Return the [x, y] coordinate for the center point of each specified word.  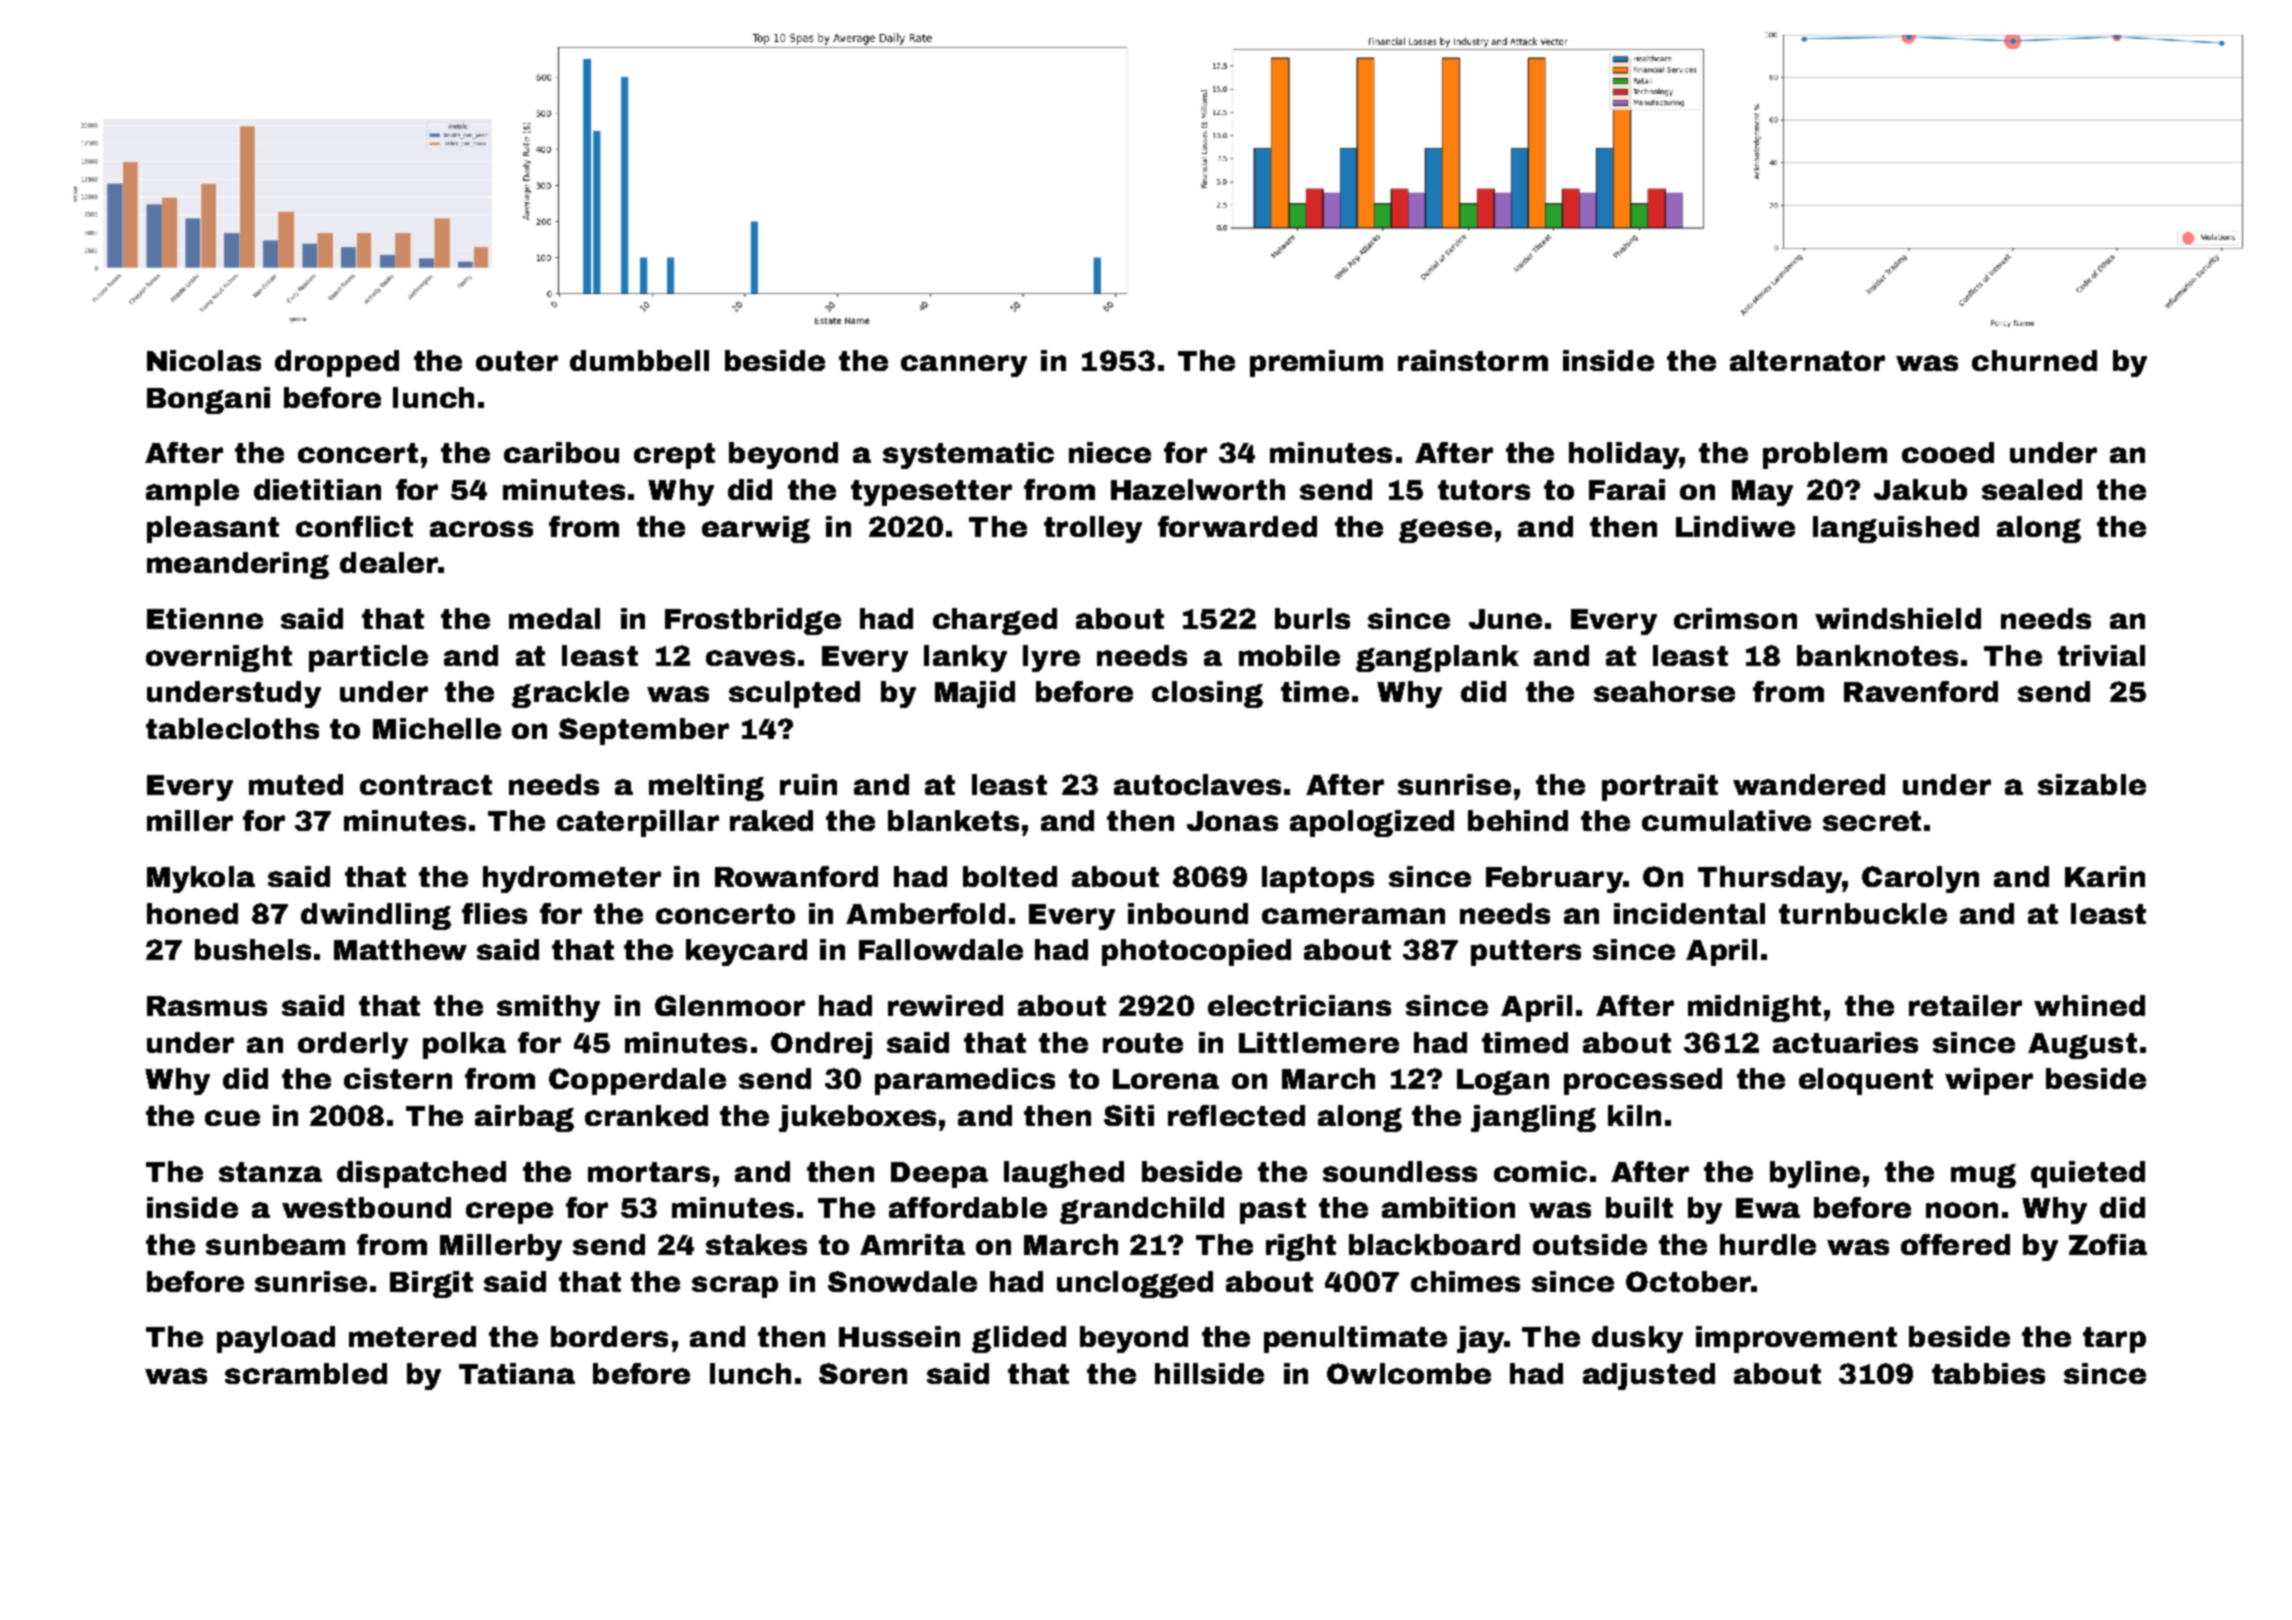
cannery [964, 366]
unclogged [1135, 1284]
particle [368, 658]
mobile [1289, 655]
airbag [524, 1118]
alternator [1807, 360]
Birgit [431, 1284]
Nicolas [204, 360]
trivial [2101, 655]
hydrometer [572, 879]
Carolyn [1920, 879]
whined [2089, 1005]
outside [1590, 1244]
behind [1518, 820]
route [1143, 1043]
